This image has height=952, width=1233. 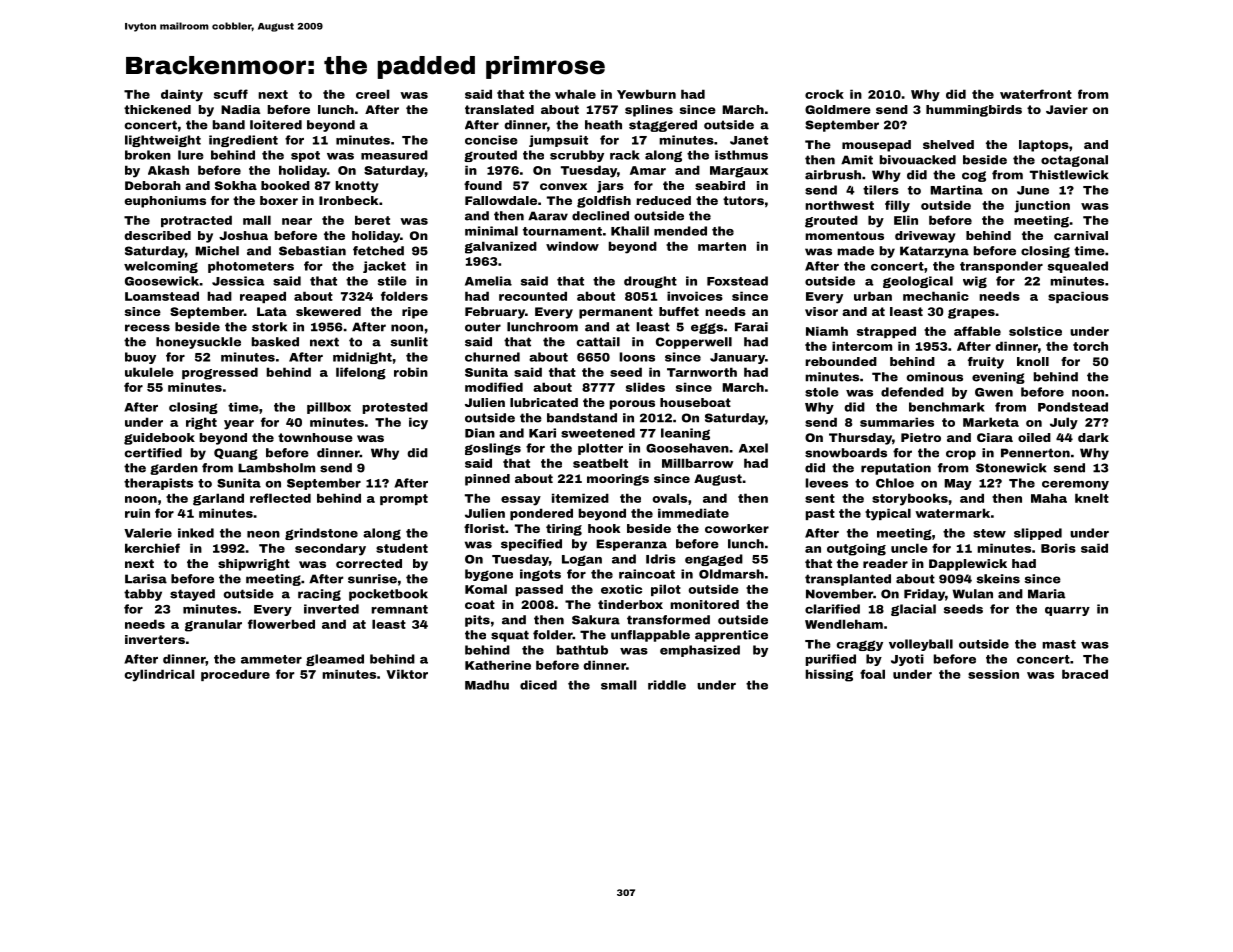 What do you see at coordinates (492, 357) in the image?
I see `churned` at bounding box center [492, 357].
